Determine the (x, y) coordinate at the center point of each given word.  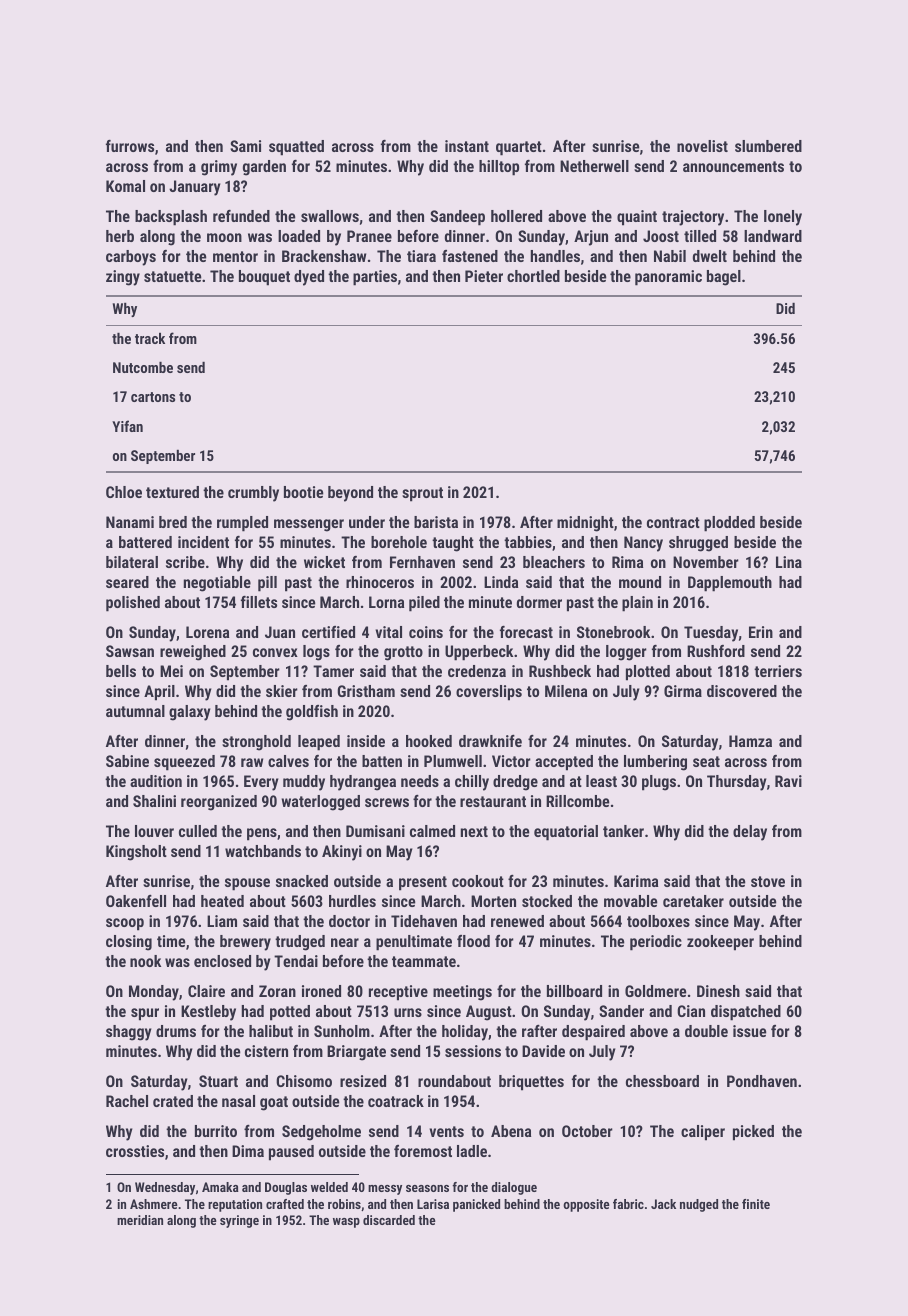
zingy (123, 278)
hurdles (352, 901)
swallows (330, 216)
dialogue (514, 1188)
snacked (302, 881)
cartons (153, 397)
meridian (140, 1220)
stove (768, 881)
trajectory (693, 218)
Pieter (484, 276)
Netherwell (594, 166)
